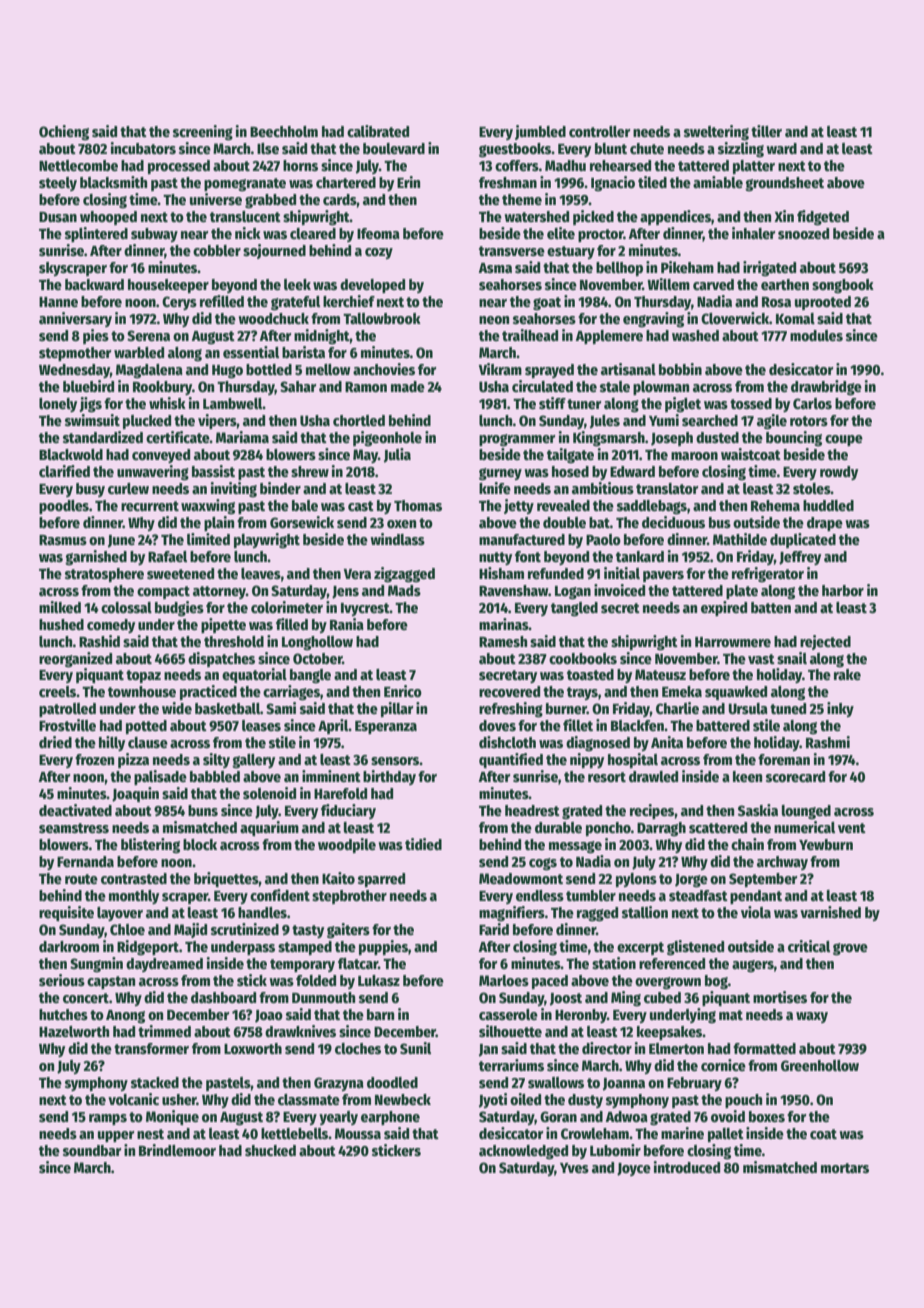  Describe the element at coordinates (766, 131) in the screenshot. I see `tiller` at that location.
